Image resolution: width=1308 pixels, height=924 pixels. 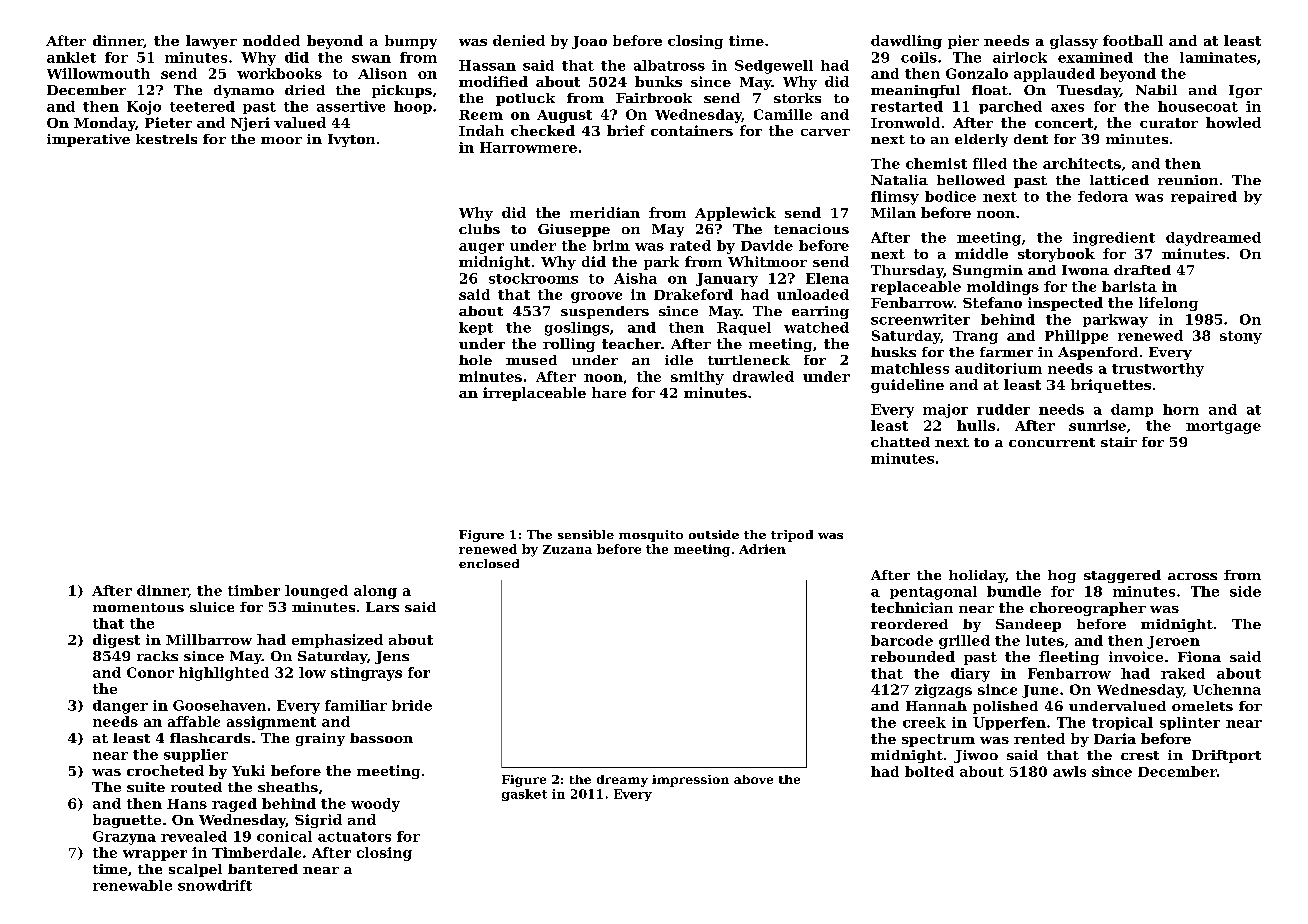 I want to click on hole, so click(x=475, y=360).
